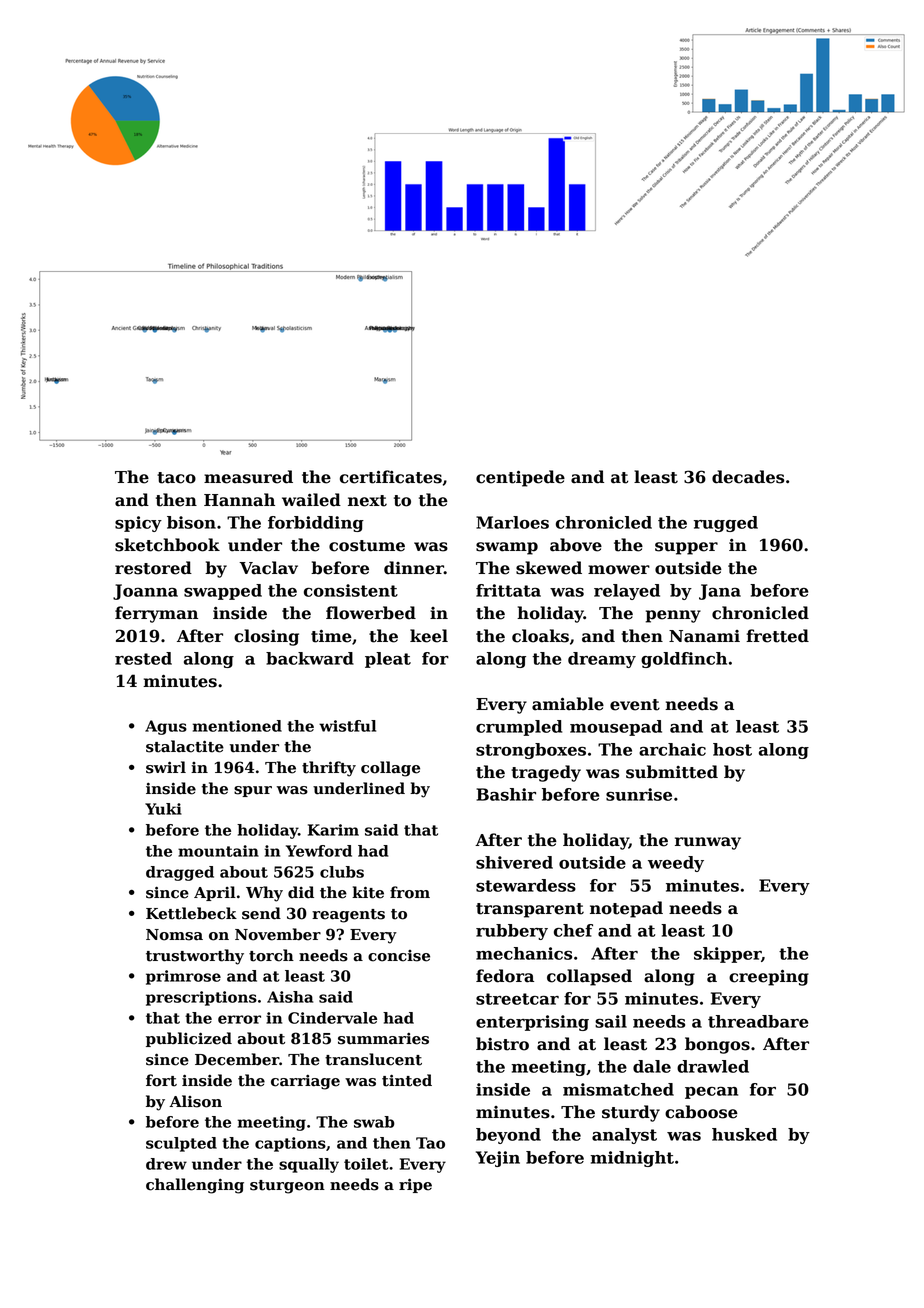  I want to click on tragedy, so click(546, 773).
